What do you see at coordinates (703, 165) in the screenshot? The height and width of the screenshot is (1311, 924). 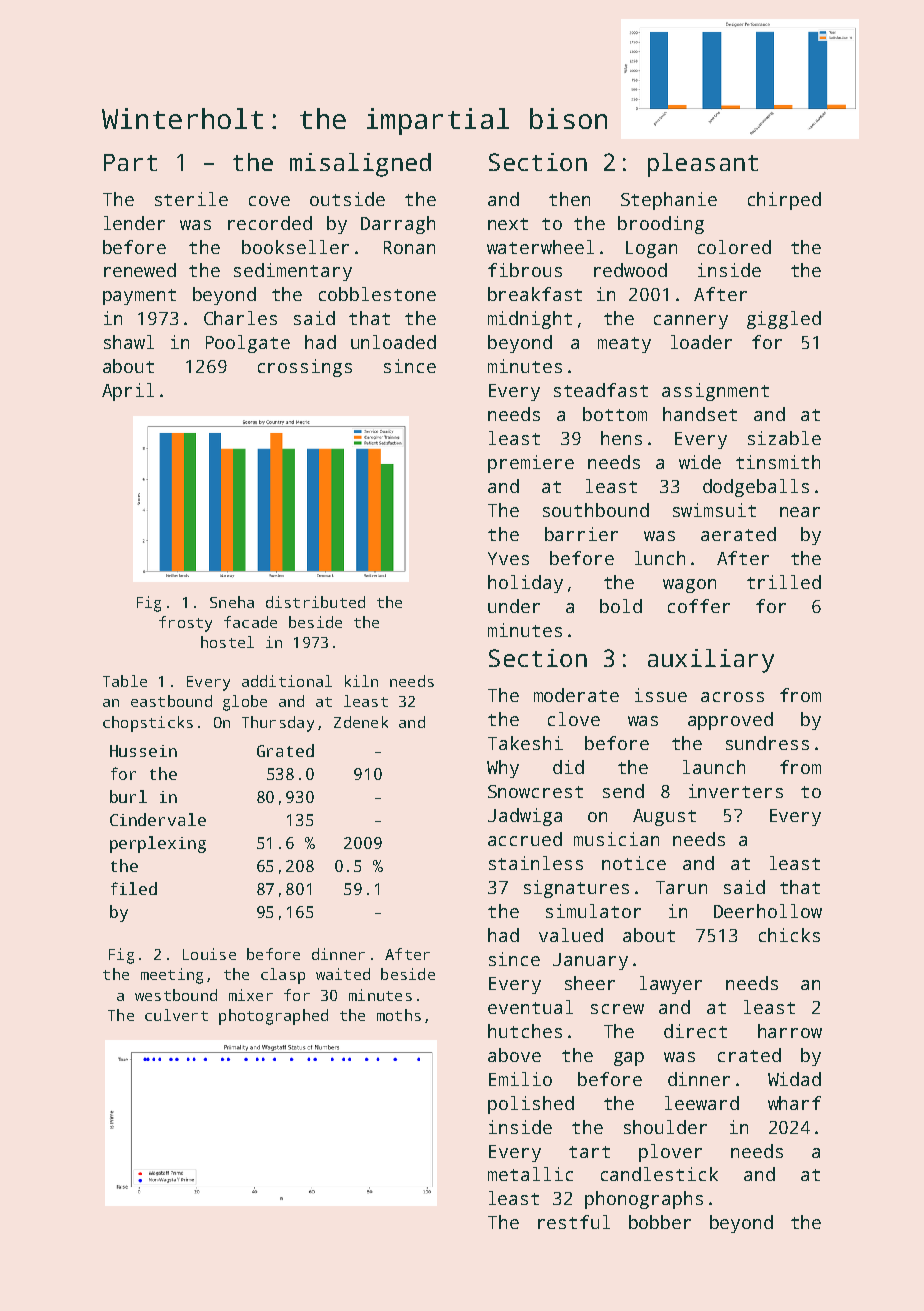 I see `pleasant` at bounding box center [703, 165].
